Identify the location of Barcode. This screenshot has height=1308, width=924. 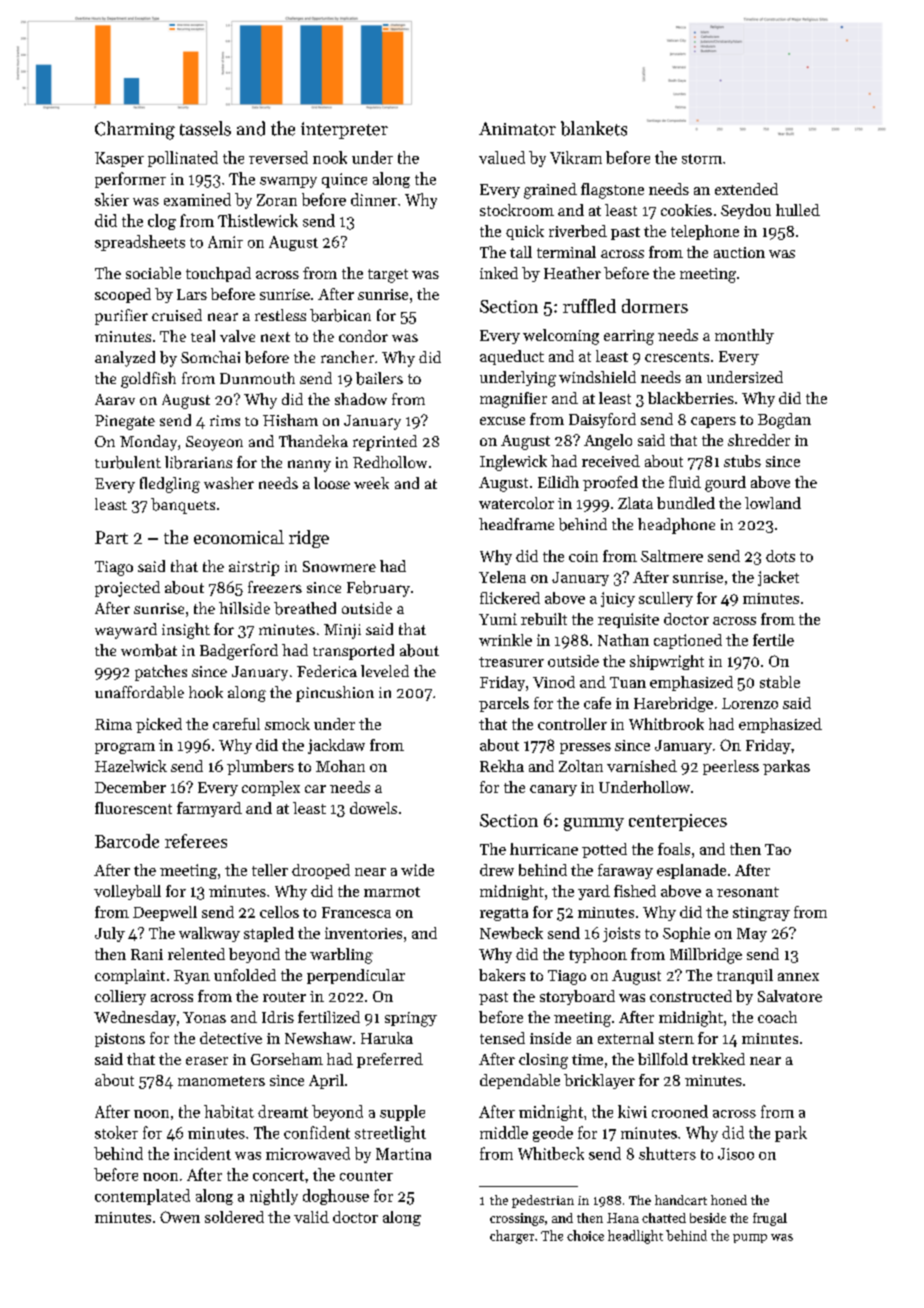
(127, 841).
